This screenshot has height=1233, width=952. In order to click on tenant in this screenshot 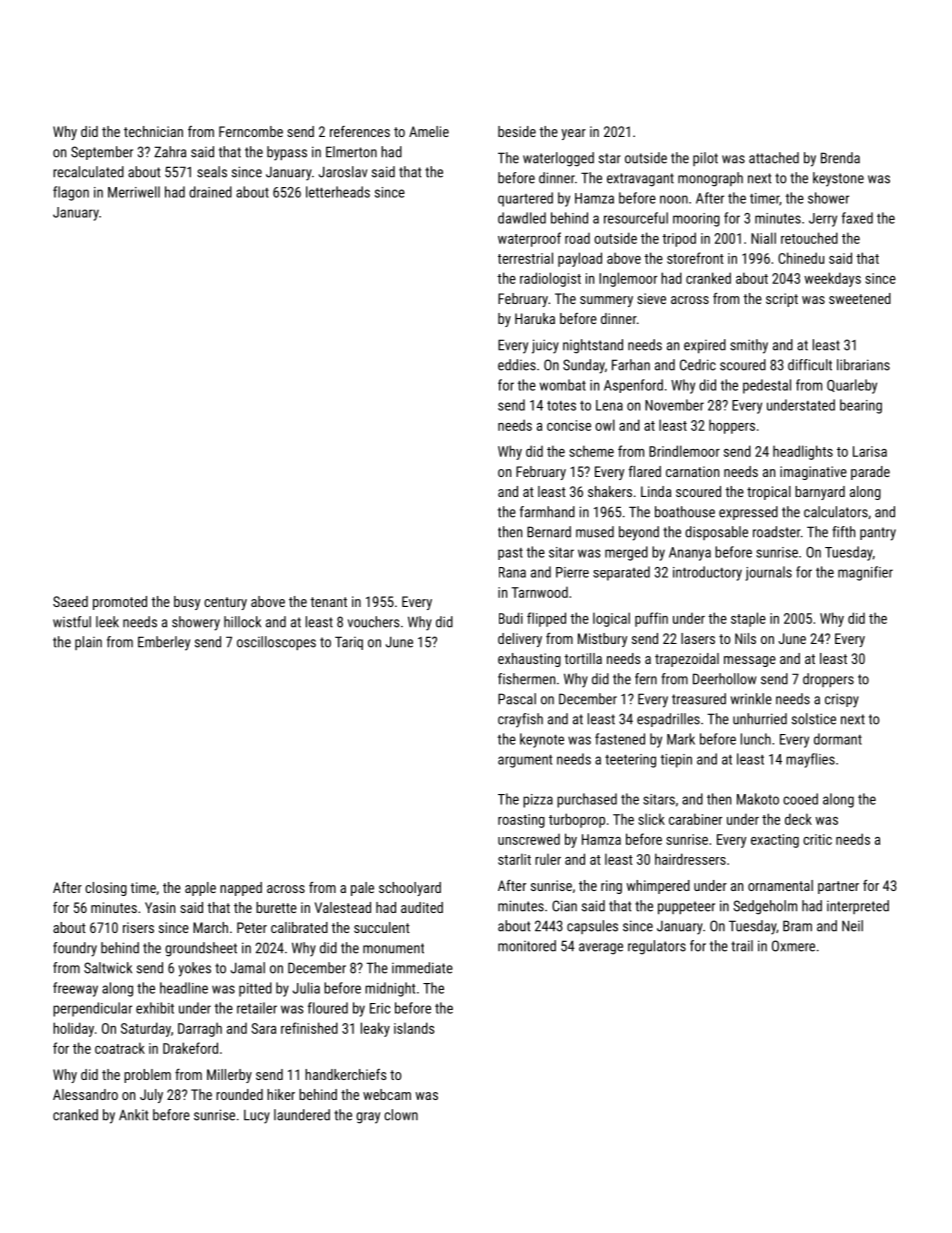, I will do `click(328, 602)`.
